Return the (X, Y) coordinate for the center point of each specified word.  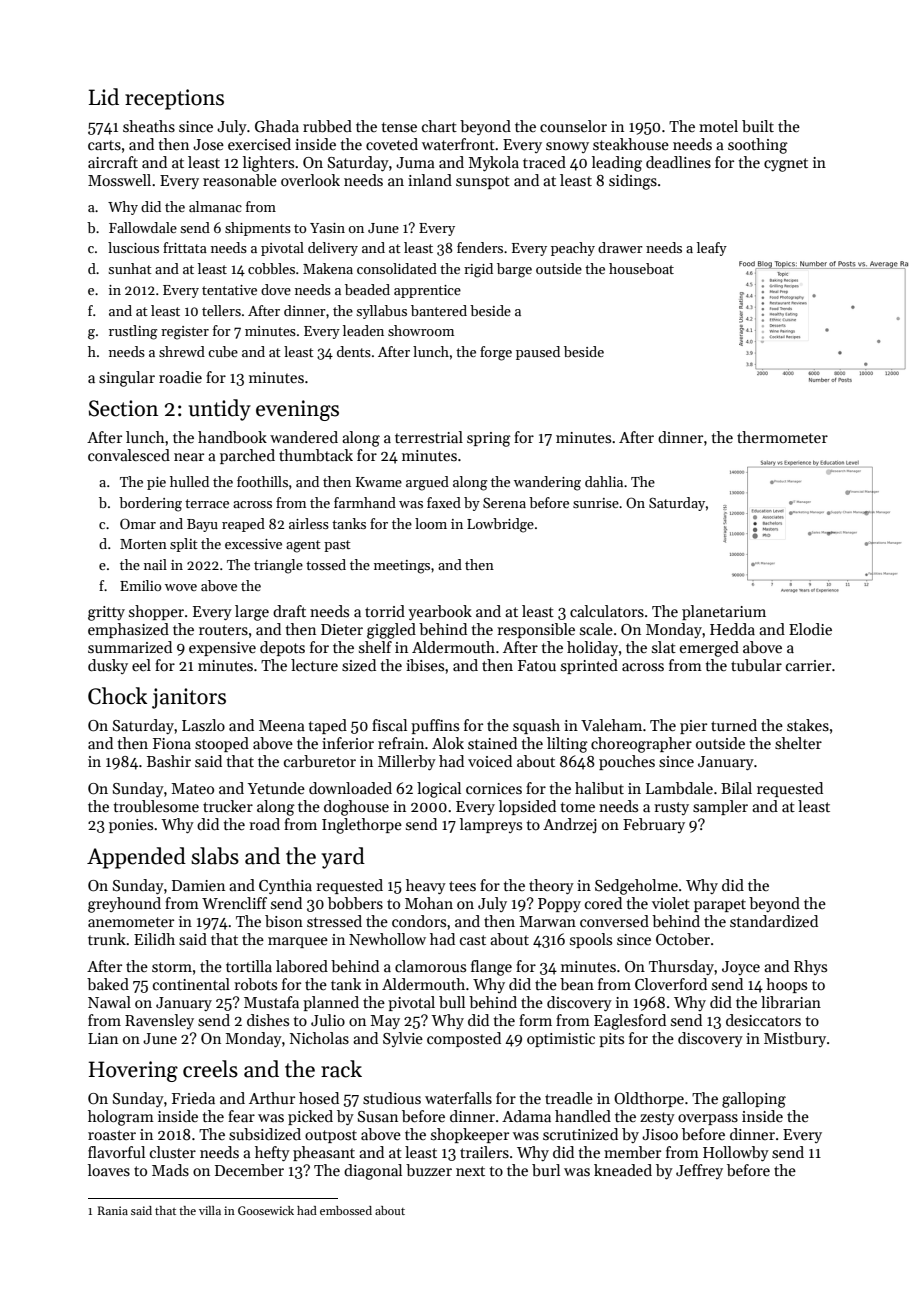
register (185, 333)
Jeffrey (699, 1171)
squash (536, 726)
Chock (117, 696)
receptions (174, 99)
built (758, 126)
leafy (712, 249)
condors (419, 921)
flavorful (116, 1152)
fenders (480, 247)
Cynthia (285, 886)
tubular (756, 665)
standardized (774, 921)
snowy (567, 147)
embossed (346, 1210)
